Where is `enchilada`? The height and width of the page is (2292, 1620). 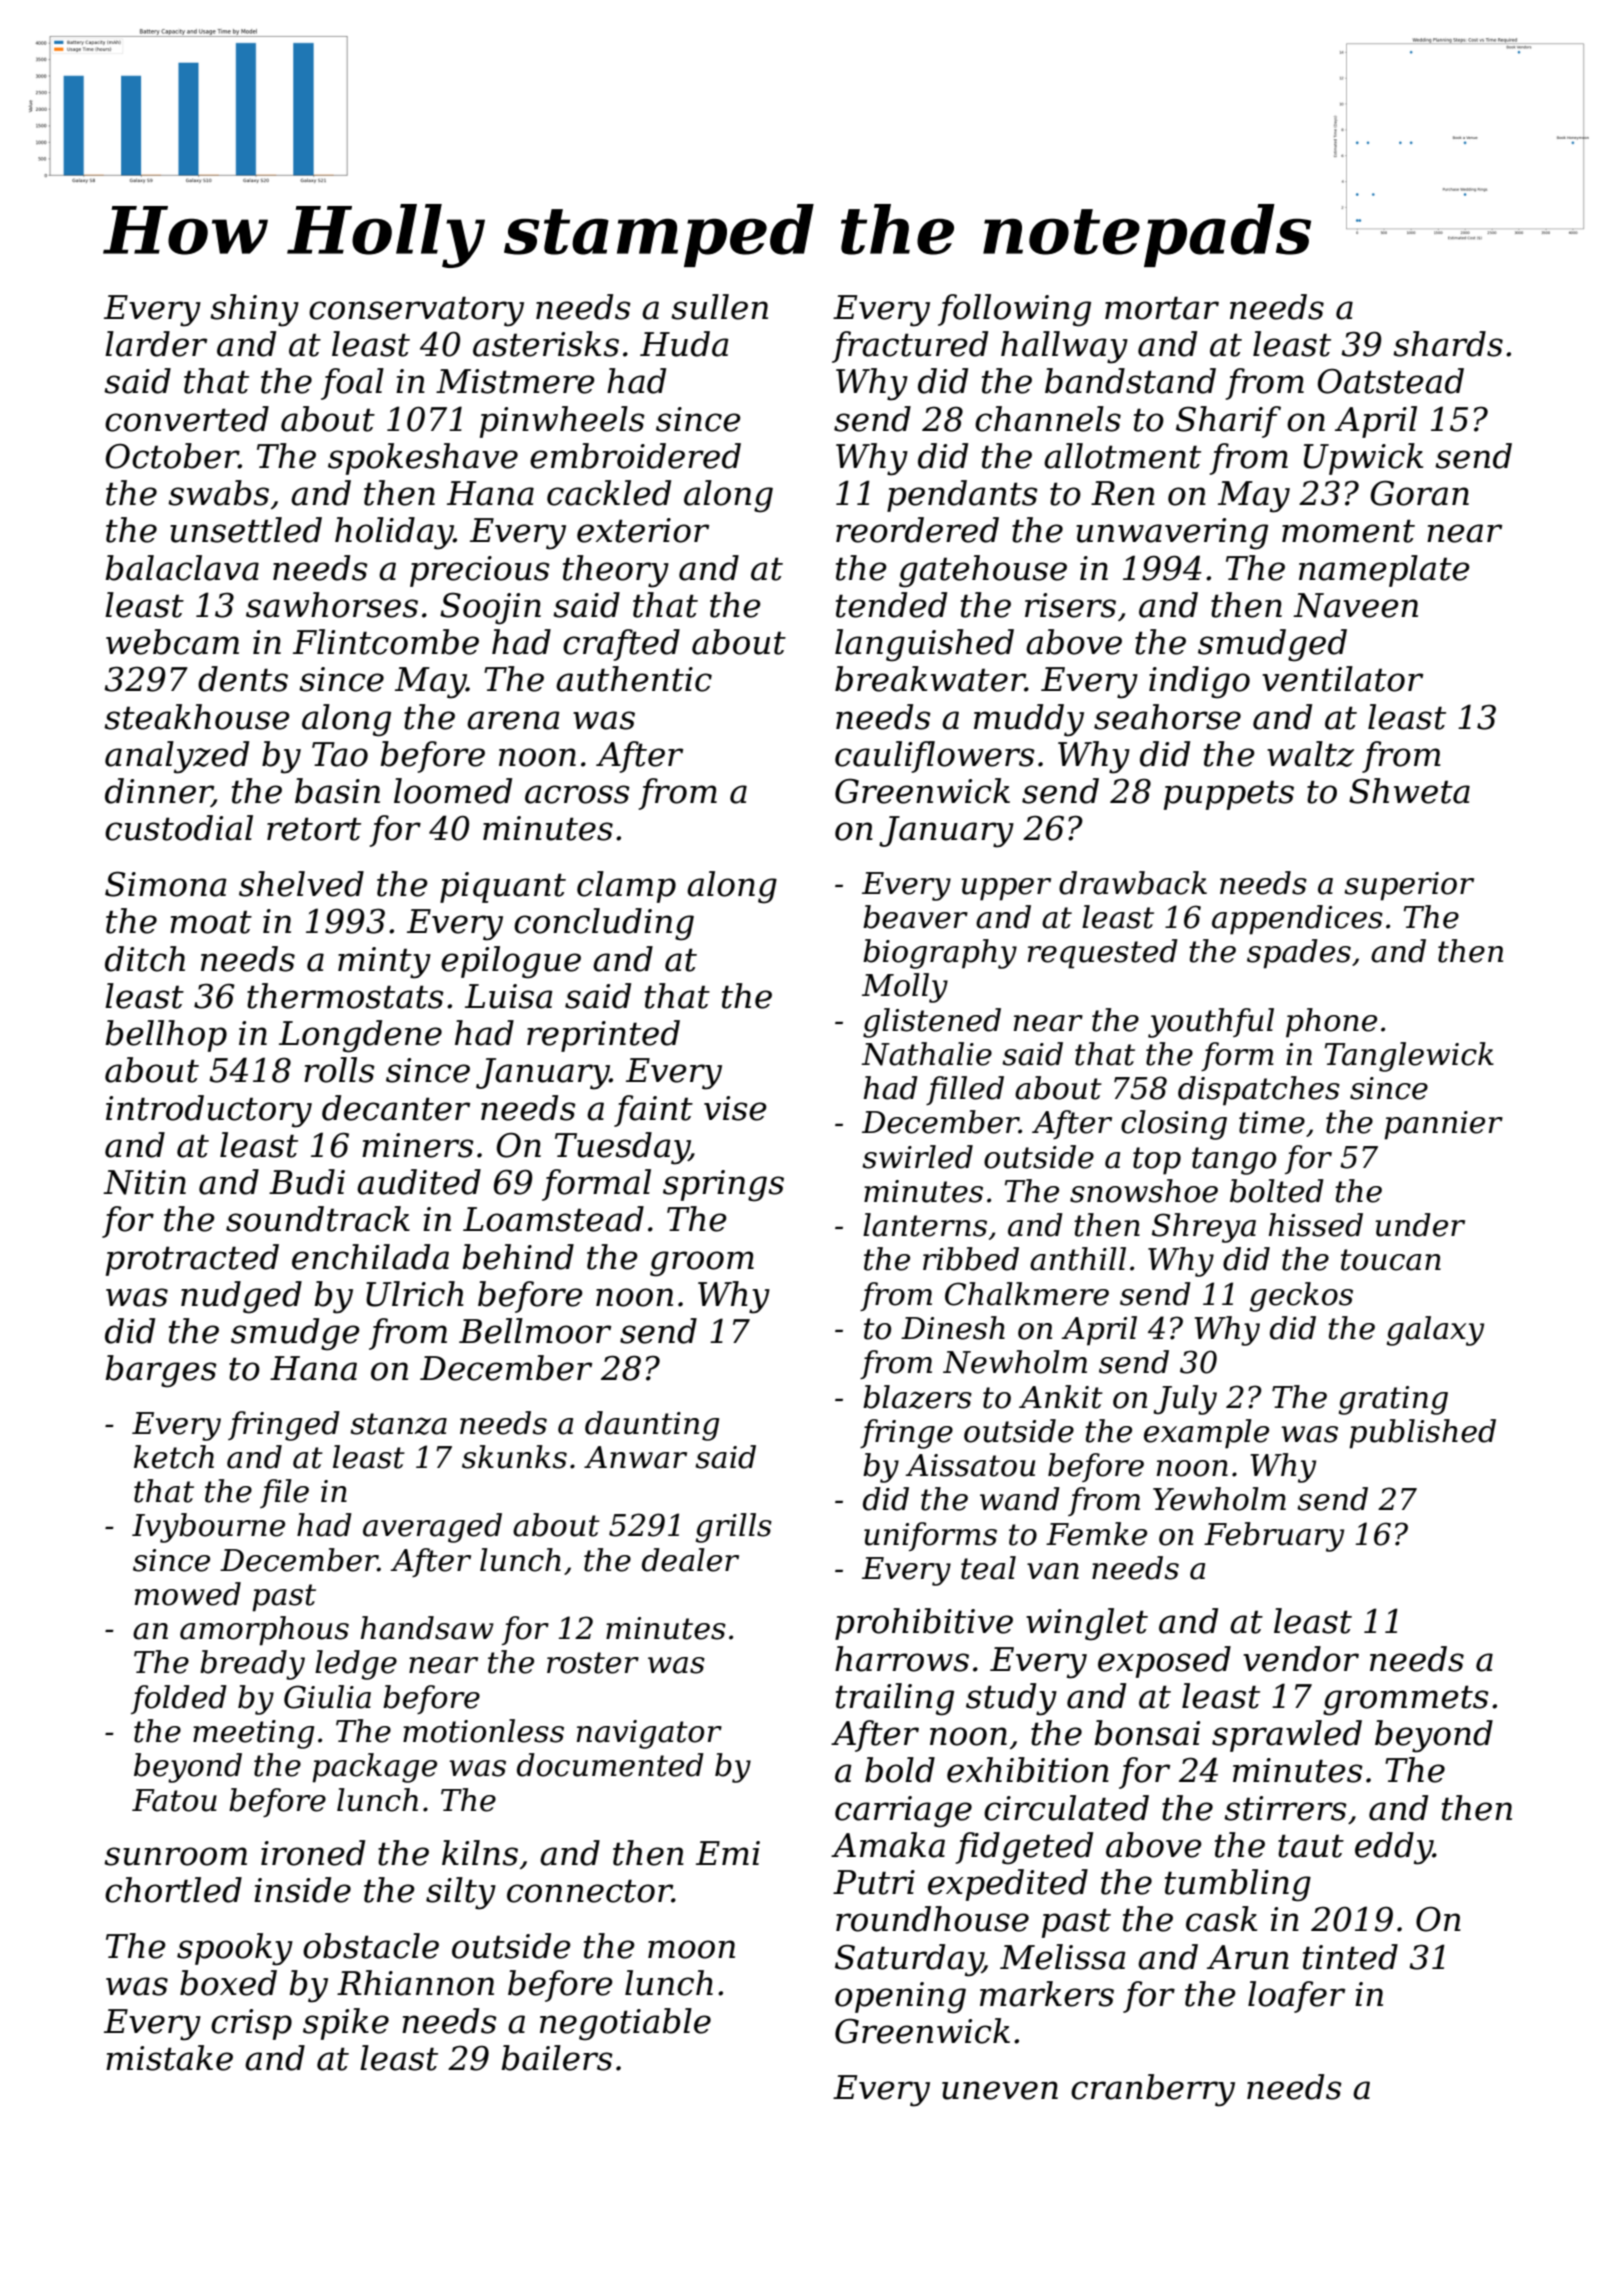 enchilada is located at coordinates (370, 1257).
